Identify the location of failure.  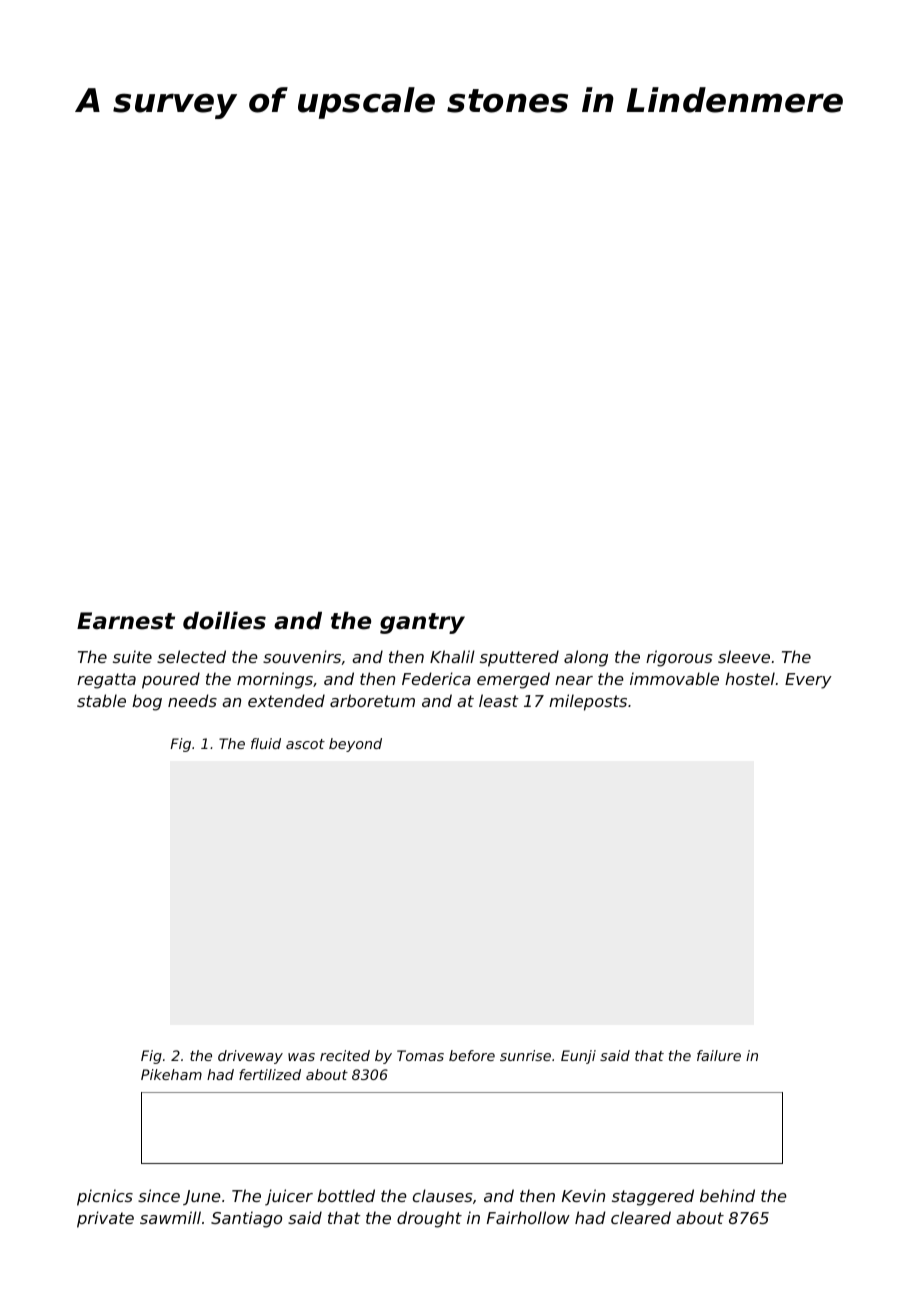
(719, 1055).
